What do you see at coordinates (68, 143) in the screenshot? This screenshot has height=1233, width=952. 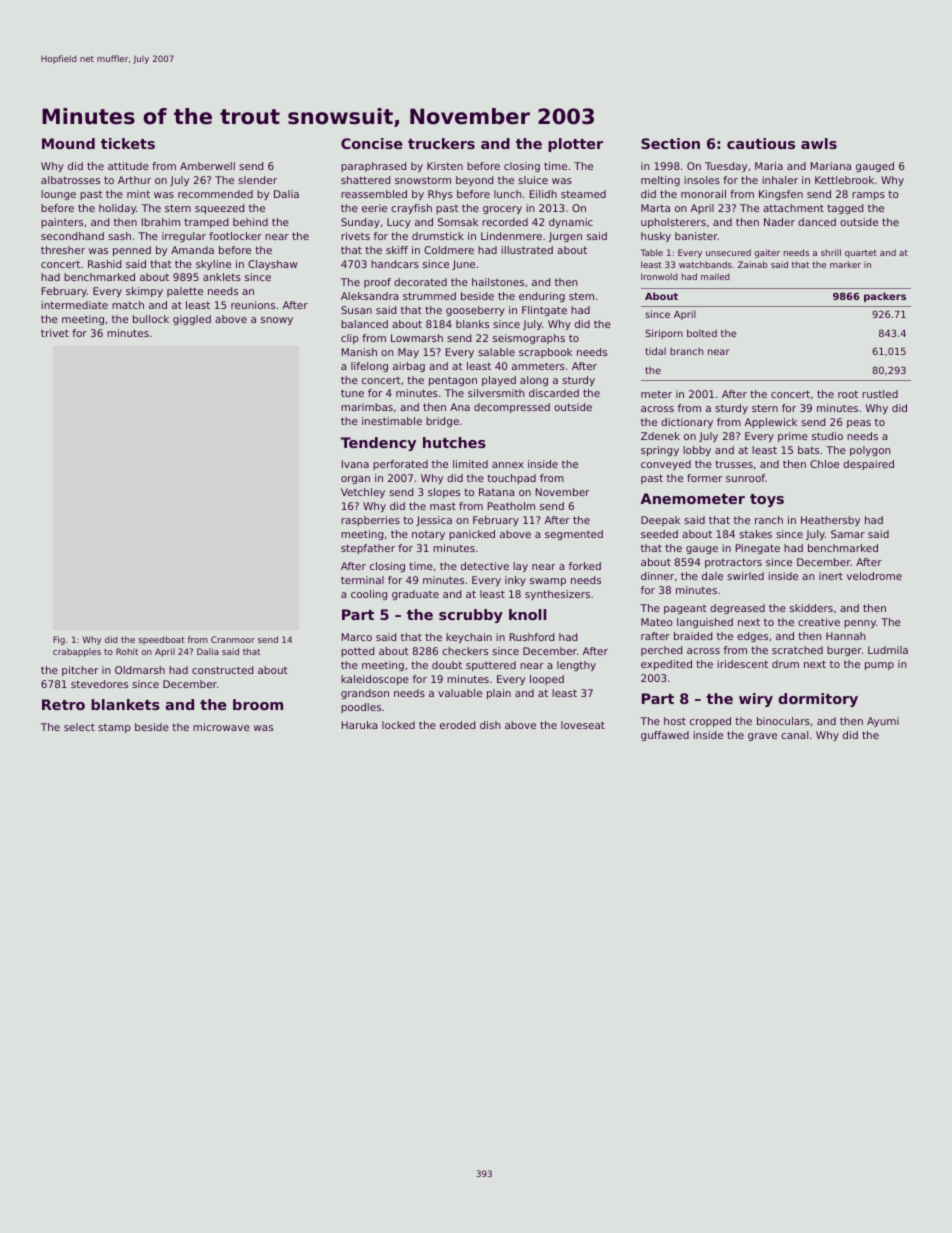 I see `Mound` at bounding box center [68, 143].
